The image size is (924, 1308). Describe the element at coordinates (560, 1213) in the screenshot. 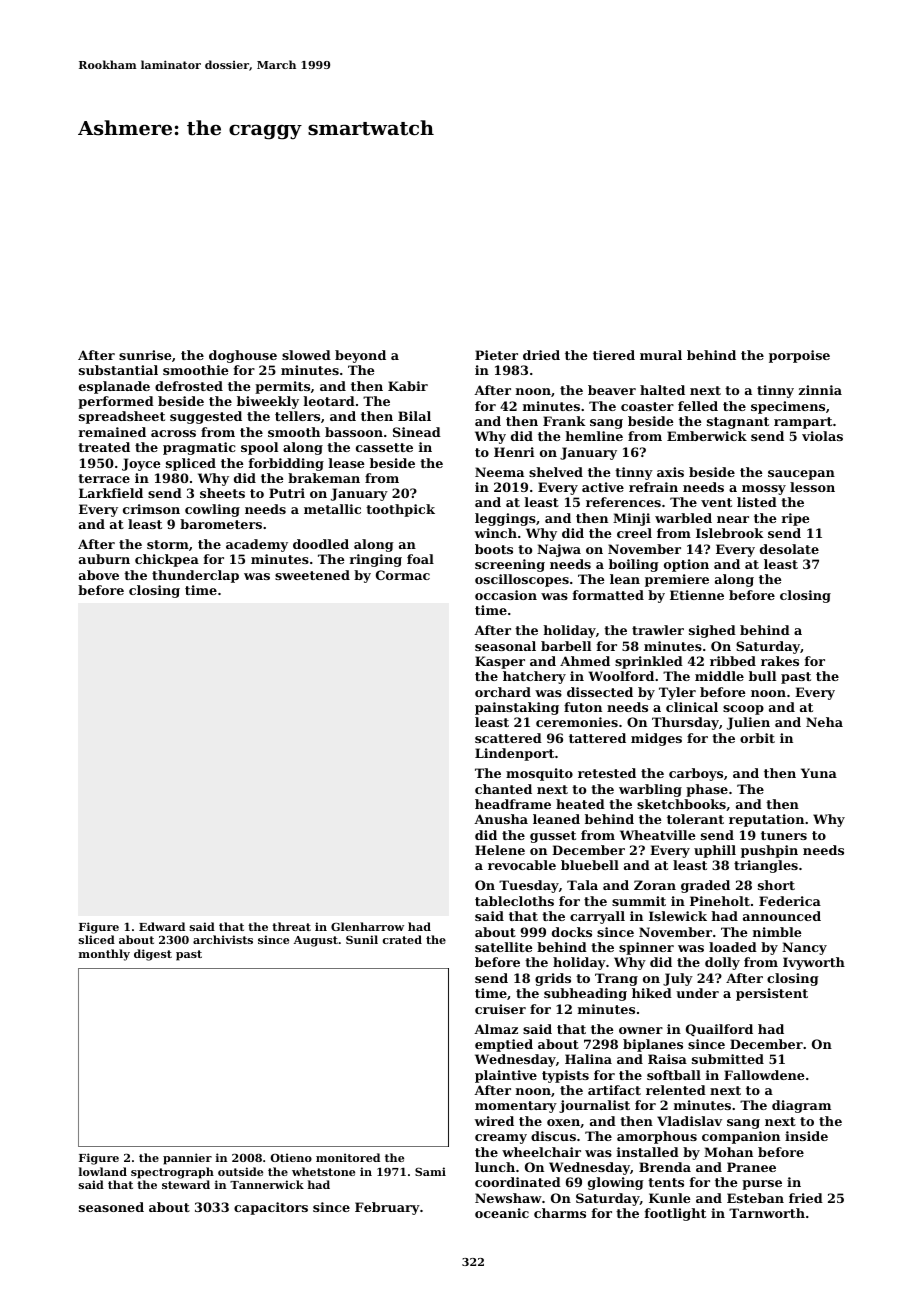

I see `charms` at that location.
